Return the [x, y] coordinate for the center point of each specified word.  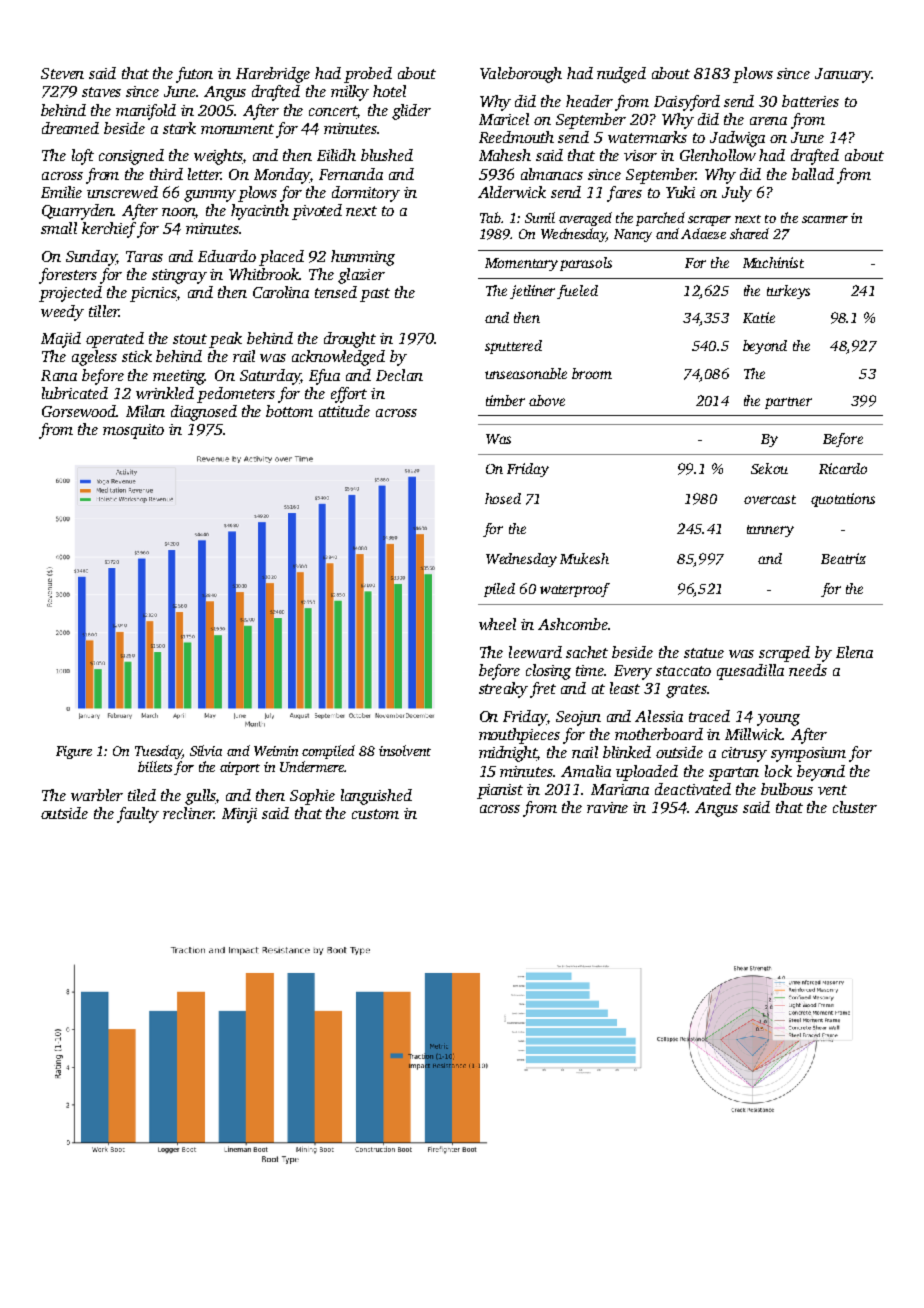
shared [749, 233]
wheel [497, 624]
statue [704, 653]
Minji [239, 815]
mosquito [133, 431]
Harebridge [273, 75]
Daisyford [687, 103]
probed [368, 75]
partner [788, 403]
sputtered [513, 347]
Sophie [312, 797]
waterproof [575, 590]
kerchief [109, 230]
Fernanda [351, 174]
